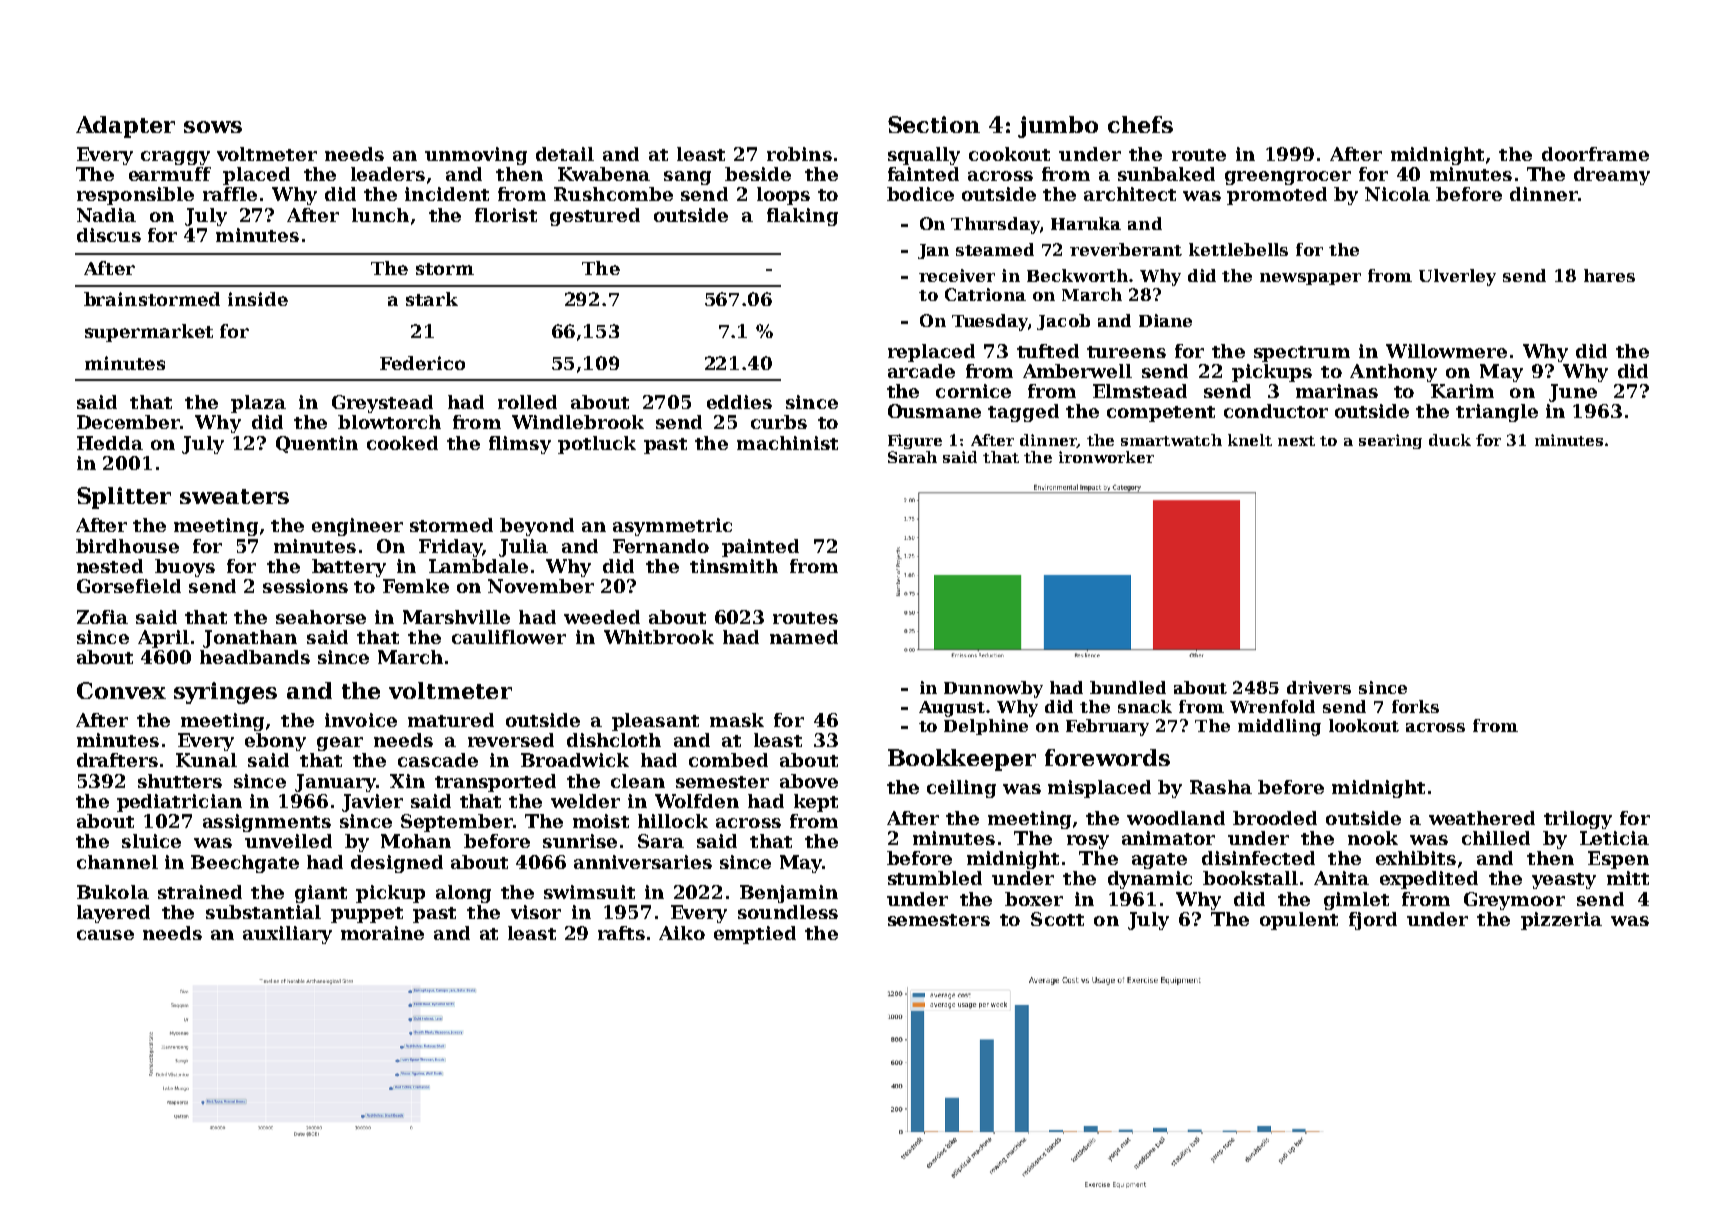 The height and width of the screenshot is (1219, 1725). Describe the element at coordinates (1612, 176) in the screenshot. I see `dreamy` at that location.
